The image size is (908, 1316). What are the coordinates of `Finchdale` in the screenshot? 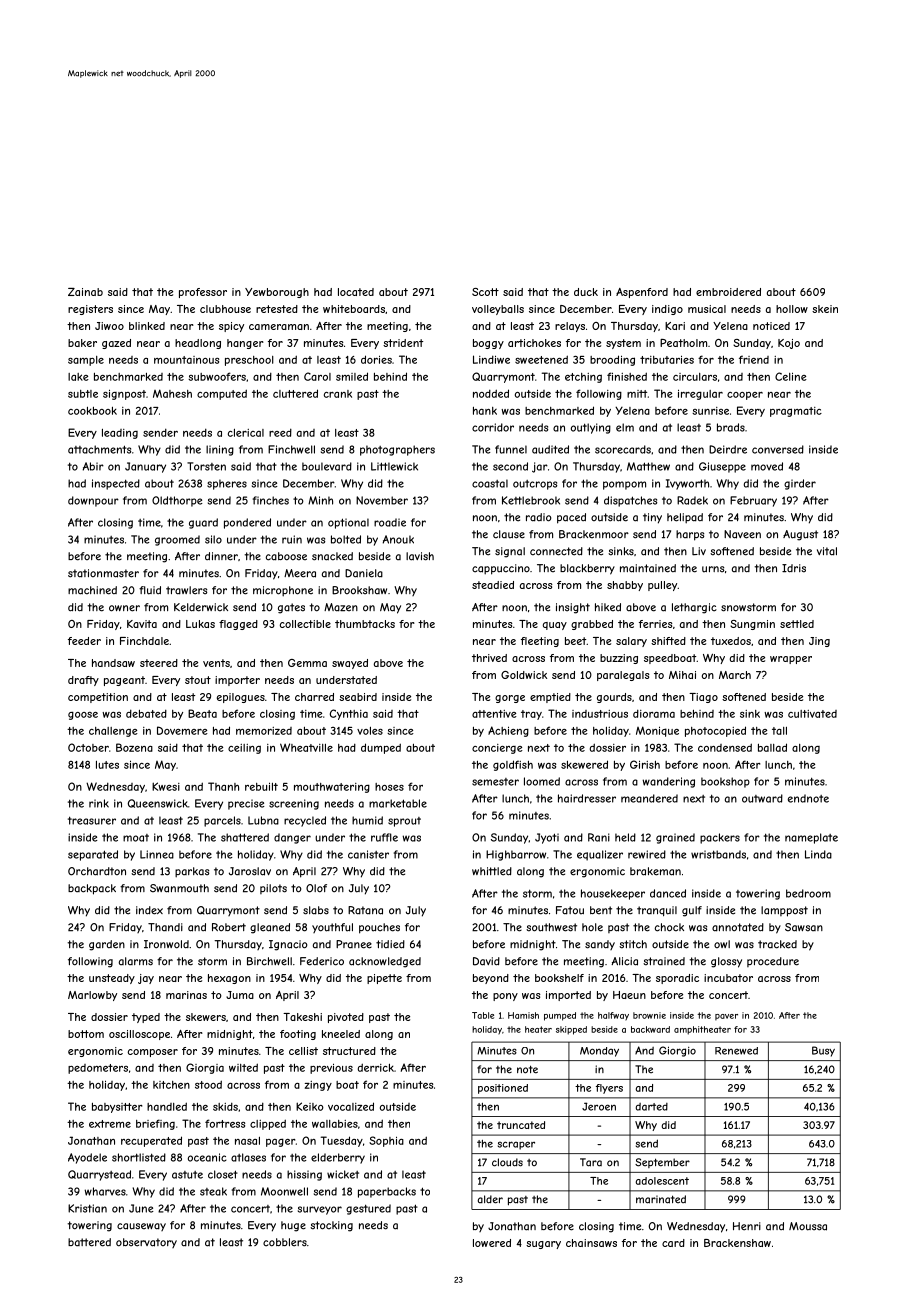 It's located at (144, 641).
